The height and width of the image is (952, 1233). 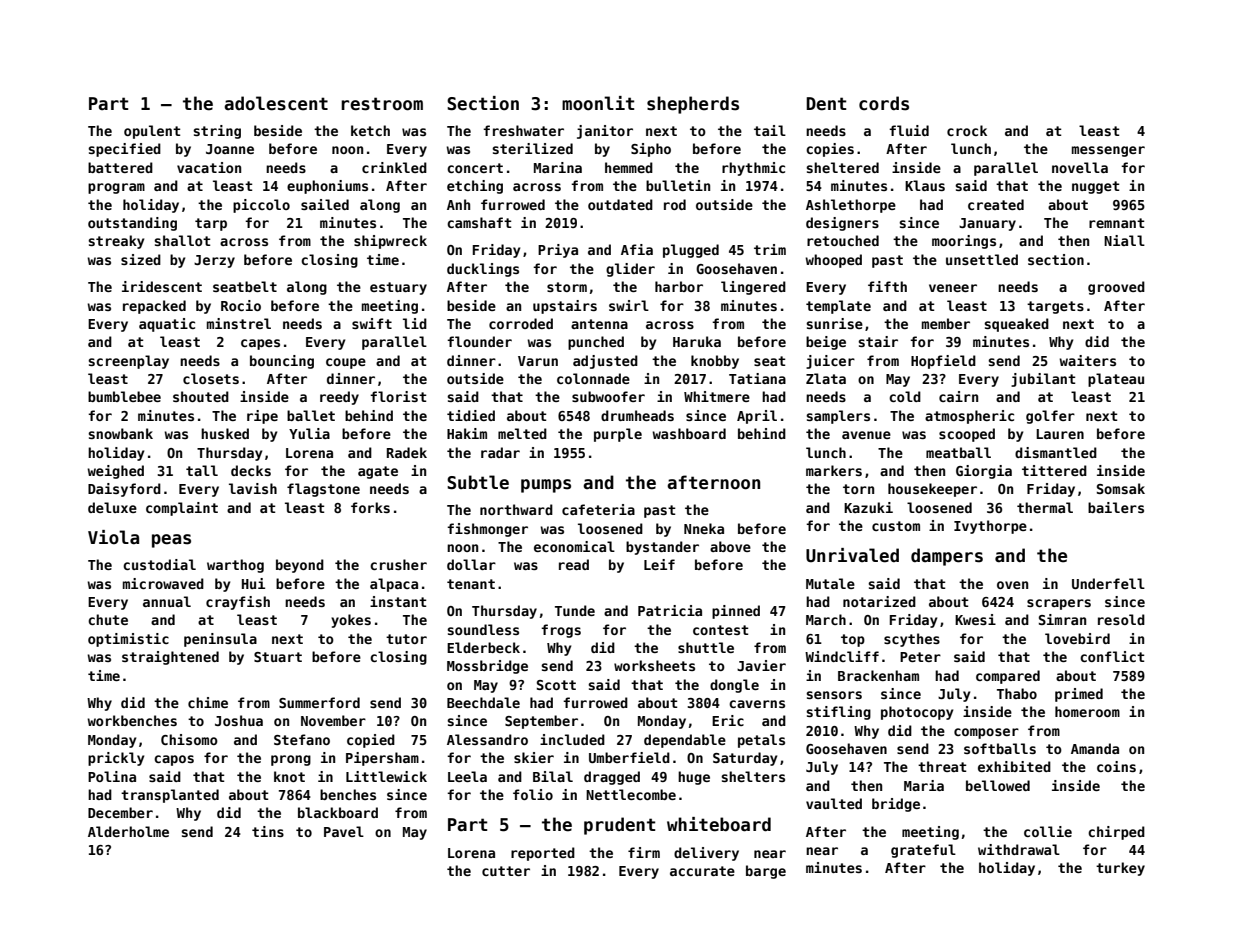 I want to click on plateau, so click(x=1116, y=380).
